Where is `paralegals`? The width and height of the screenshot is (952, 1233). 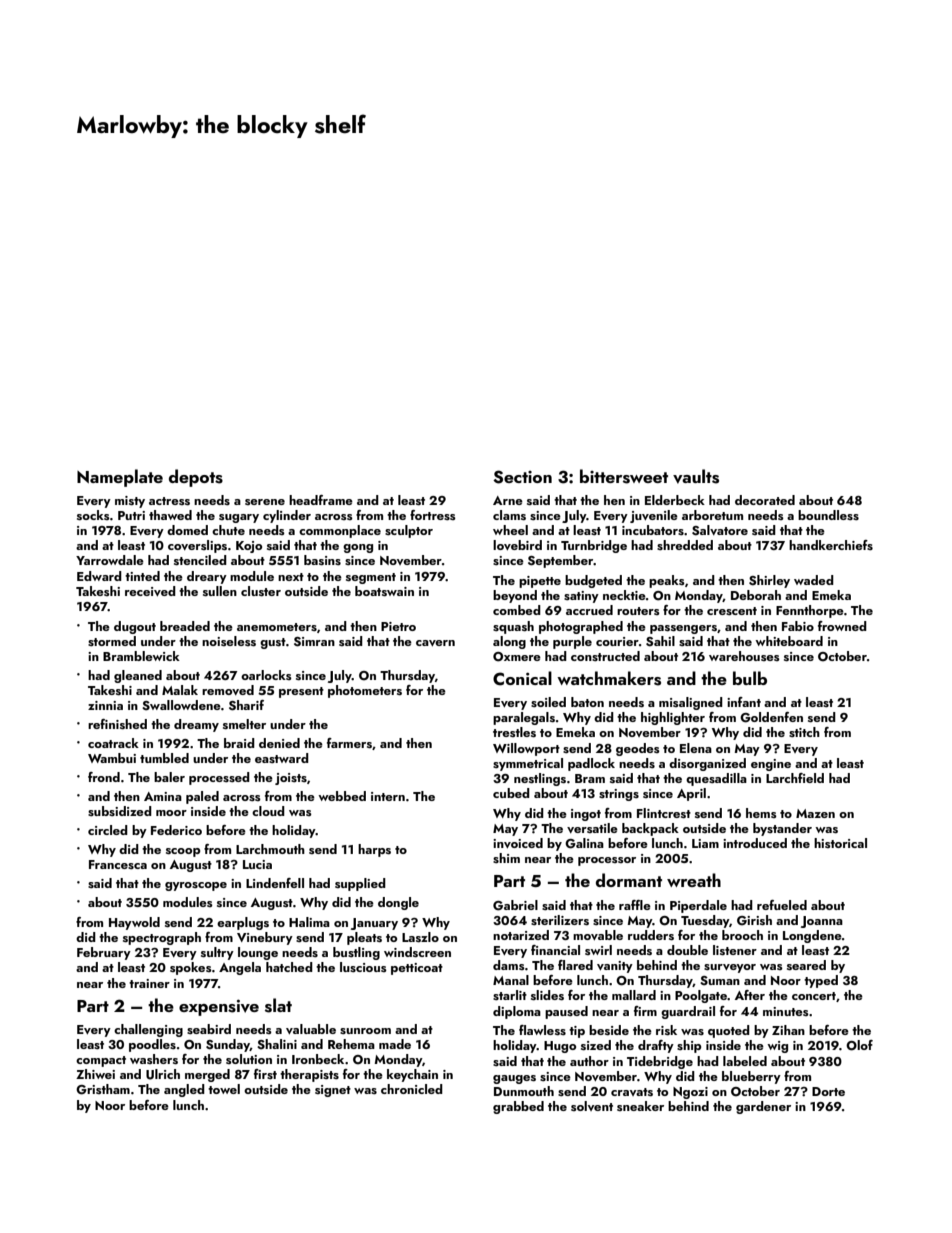
paralegals is located at coordinates (524, 718).
